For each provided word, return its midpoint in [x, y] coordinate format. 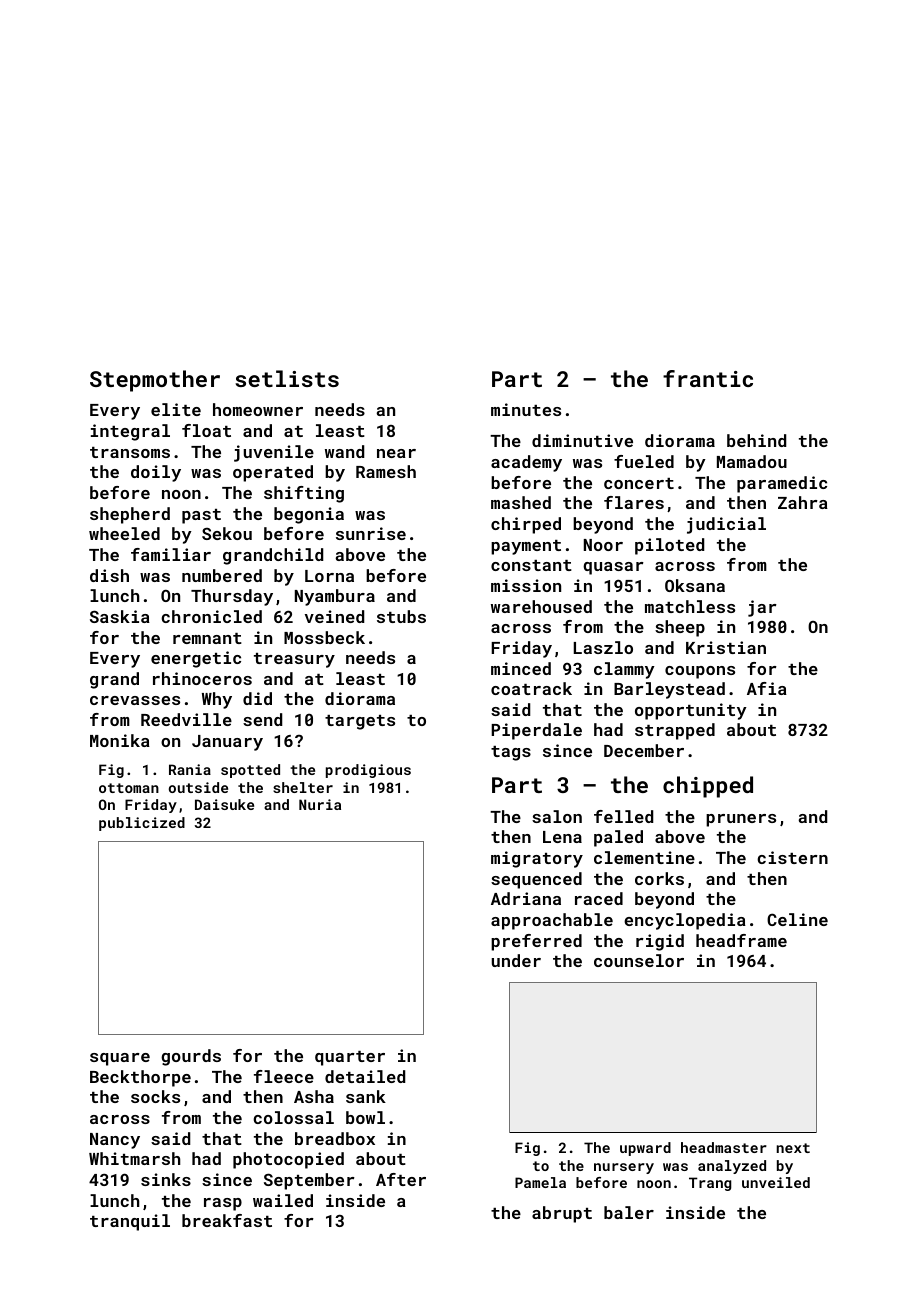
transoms [130, 452]
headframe [741, 940]
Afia [767, 688]
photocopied [288, 1160]
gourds [191, 1057]
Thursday [232, 597]
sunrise [371, 533]
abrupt [562, 1214]
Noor [603, 545]
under [516, 960]
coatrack [531, 688]
